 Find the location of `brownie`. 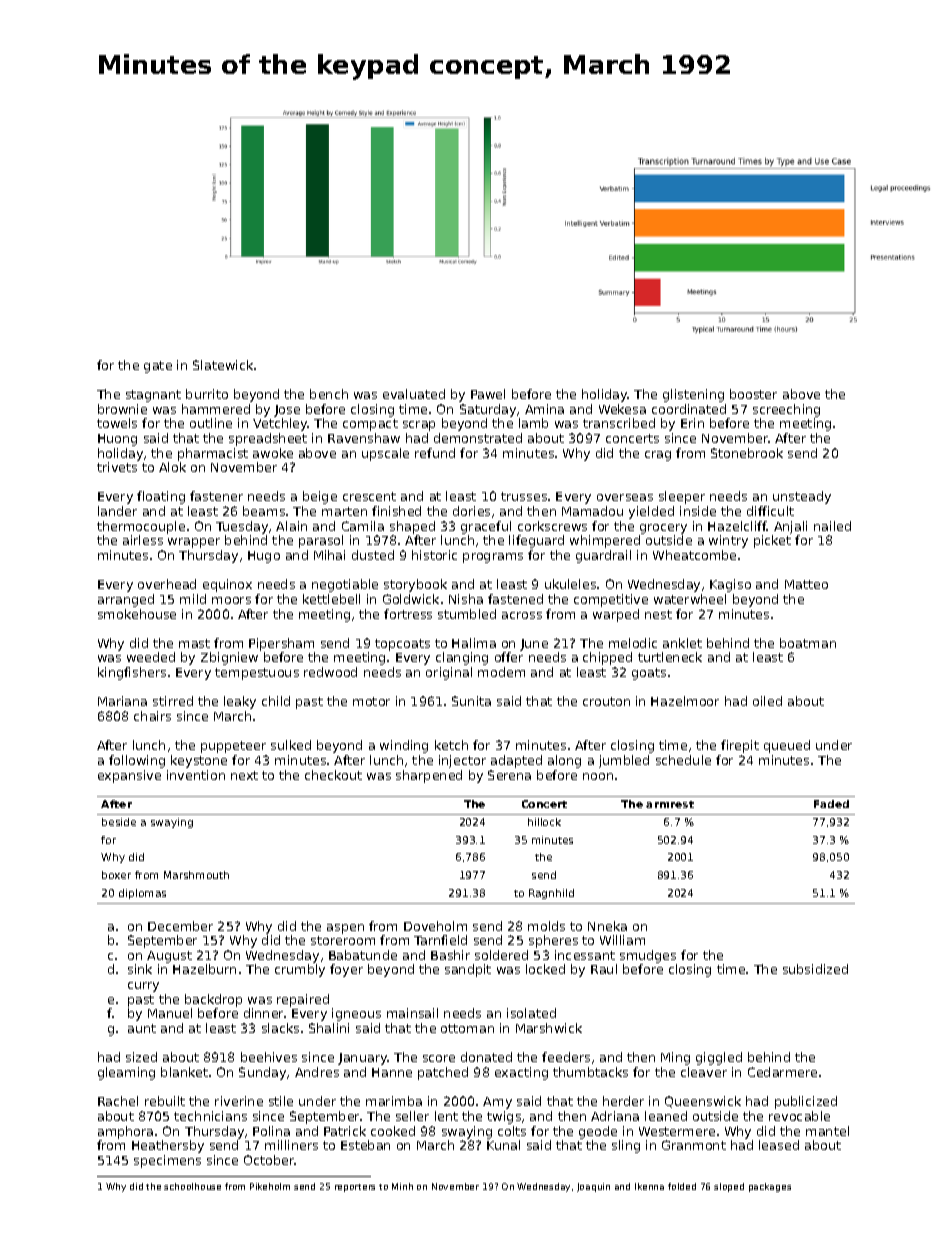

brownie is located at coordinates (122, 409).
